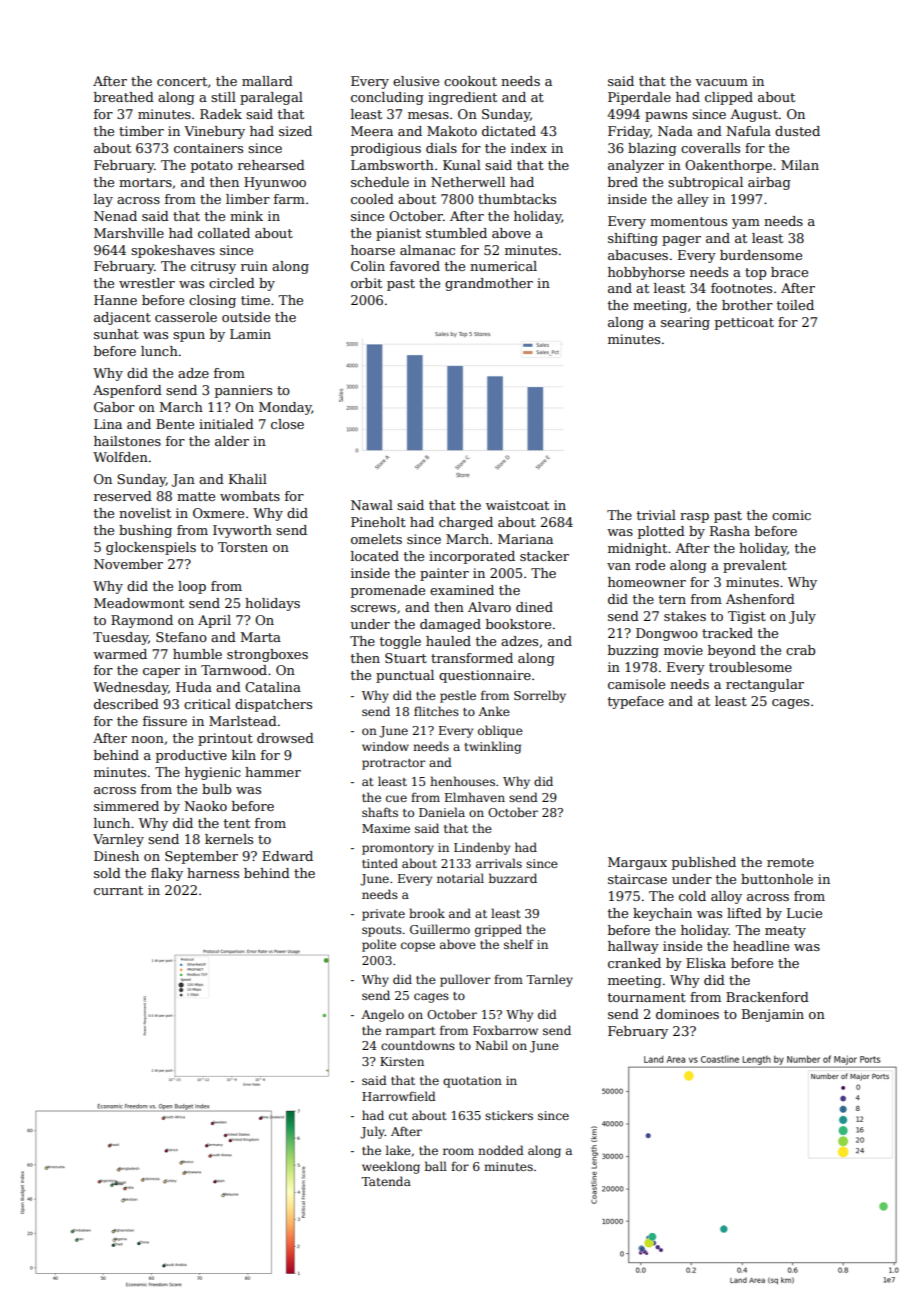  Describe the element at coordinates (800, 165) in the page. I see `Milan` at that location.
